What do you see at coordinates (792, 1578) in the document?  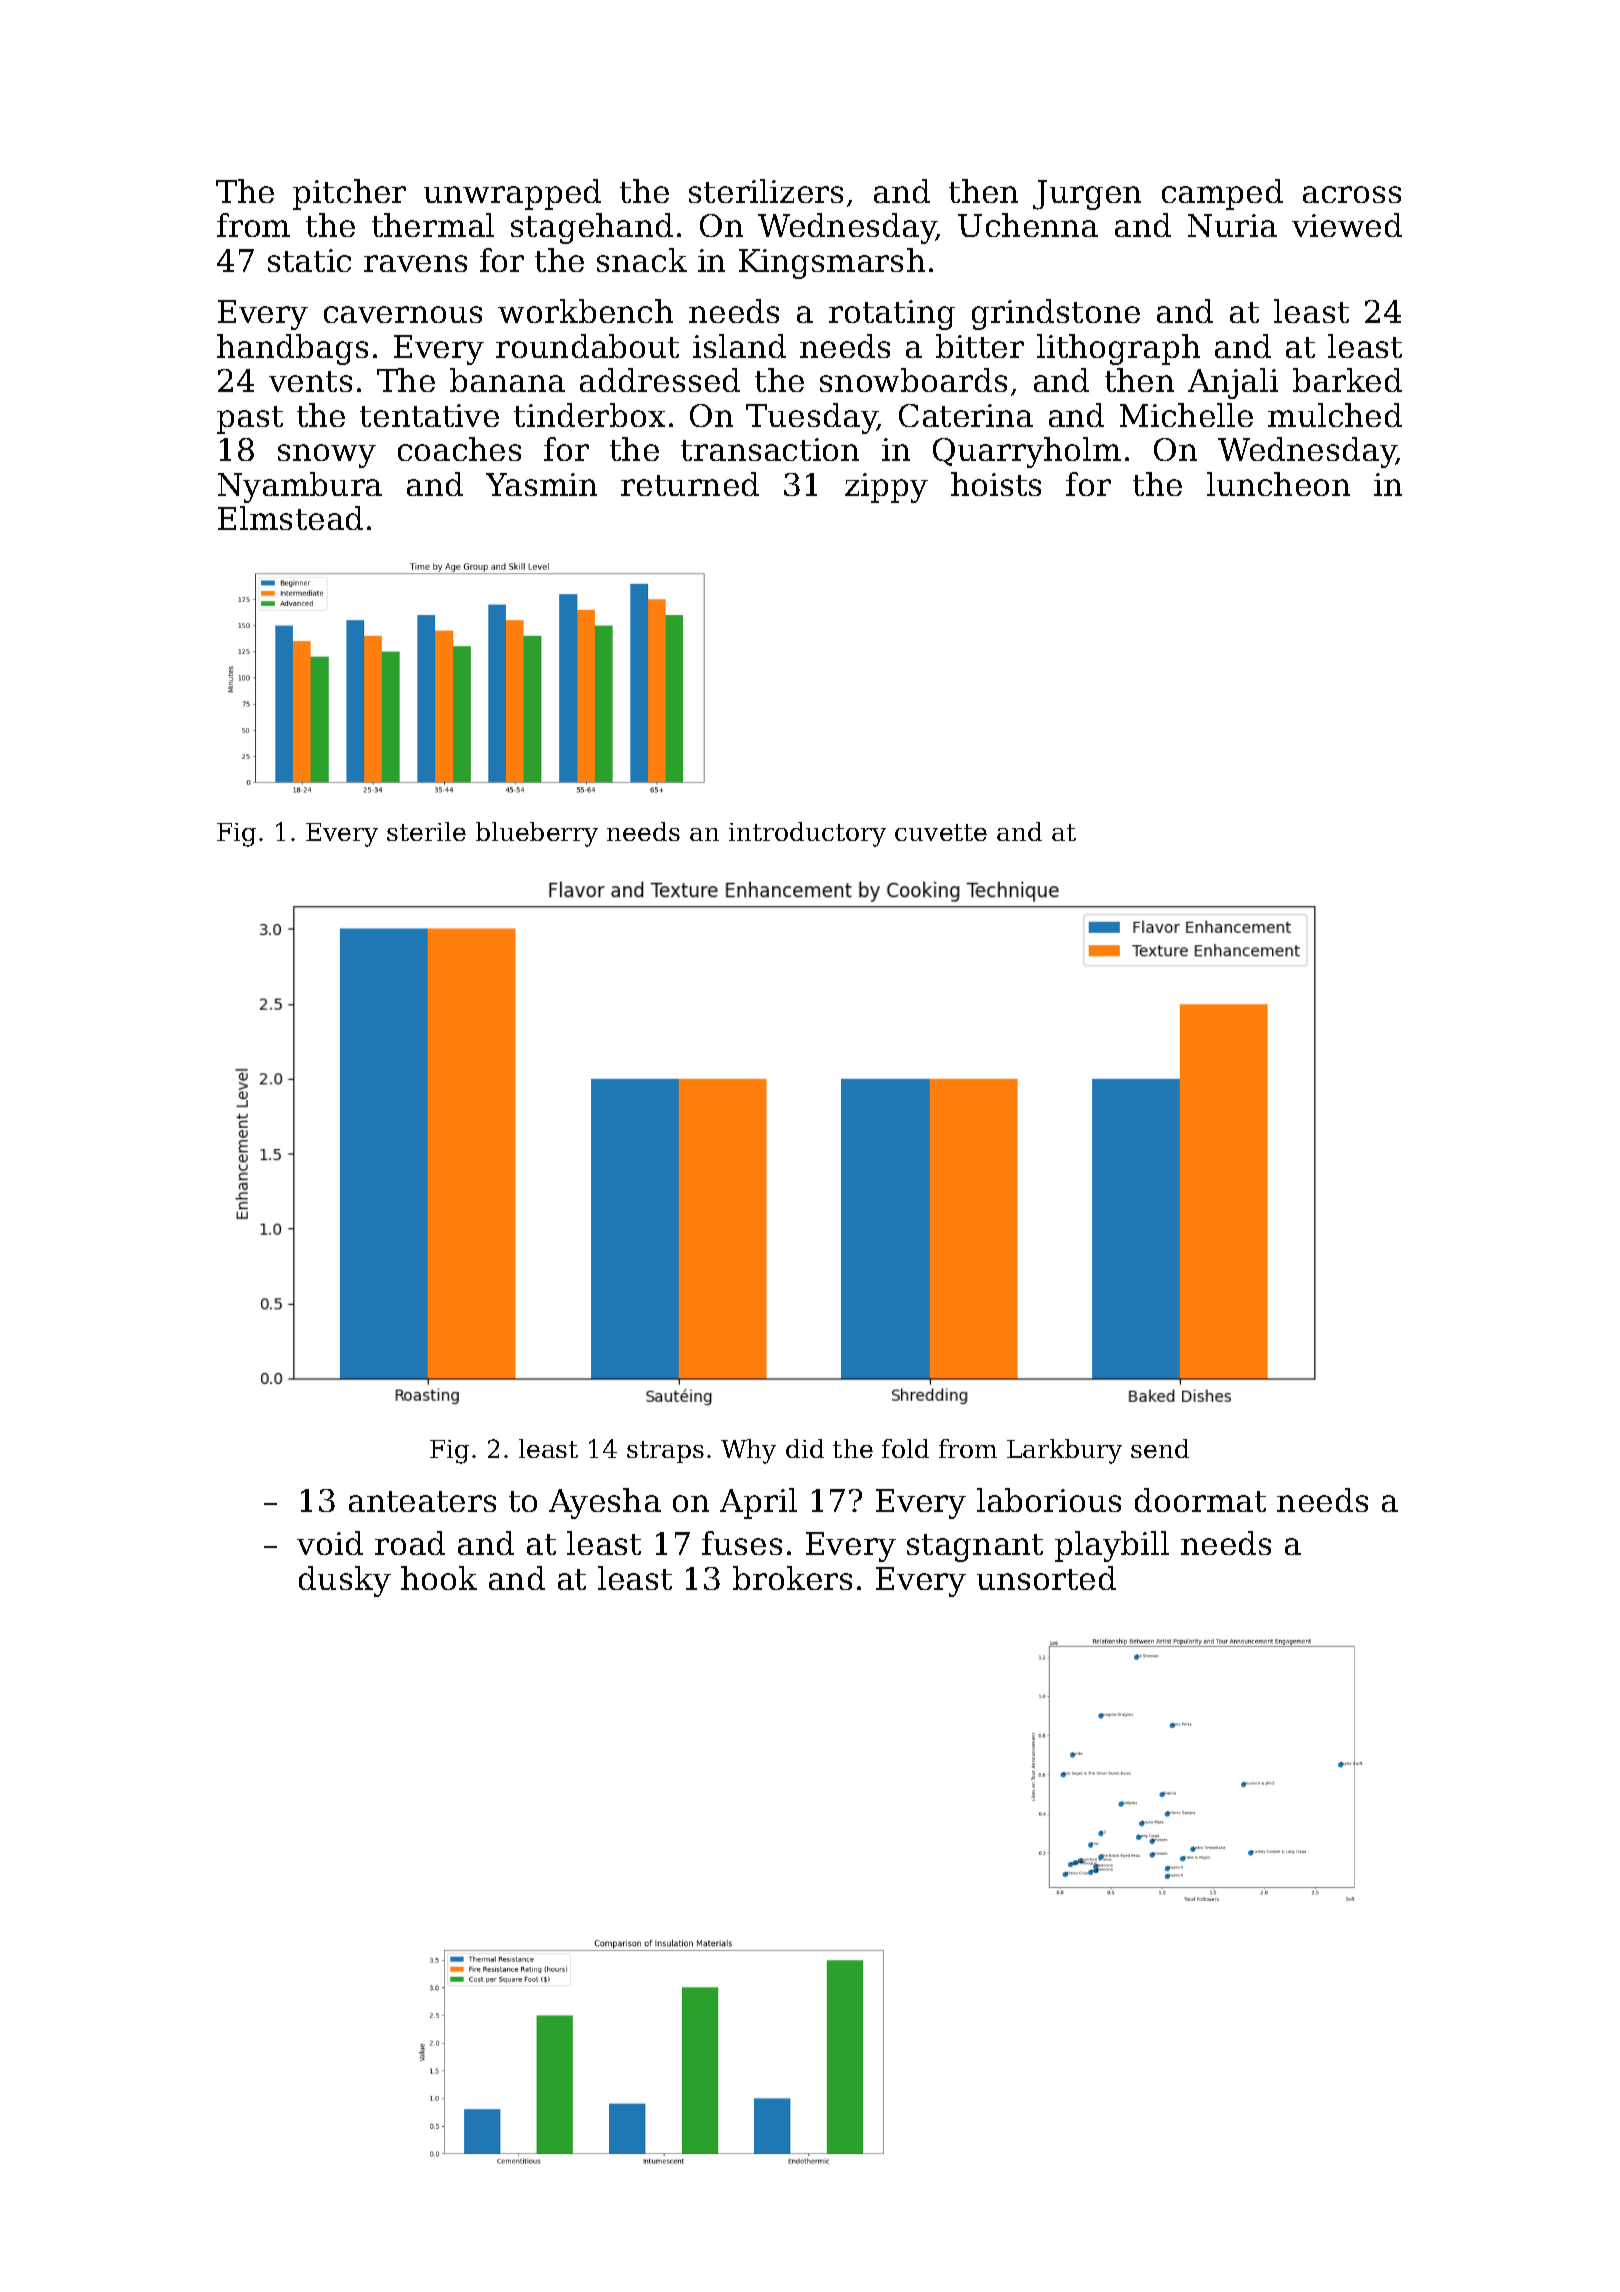 I see `brokers` at bounding box center [792, 1578].
